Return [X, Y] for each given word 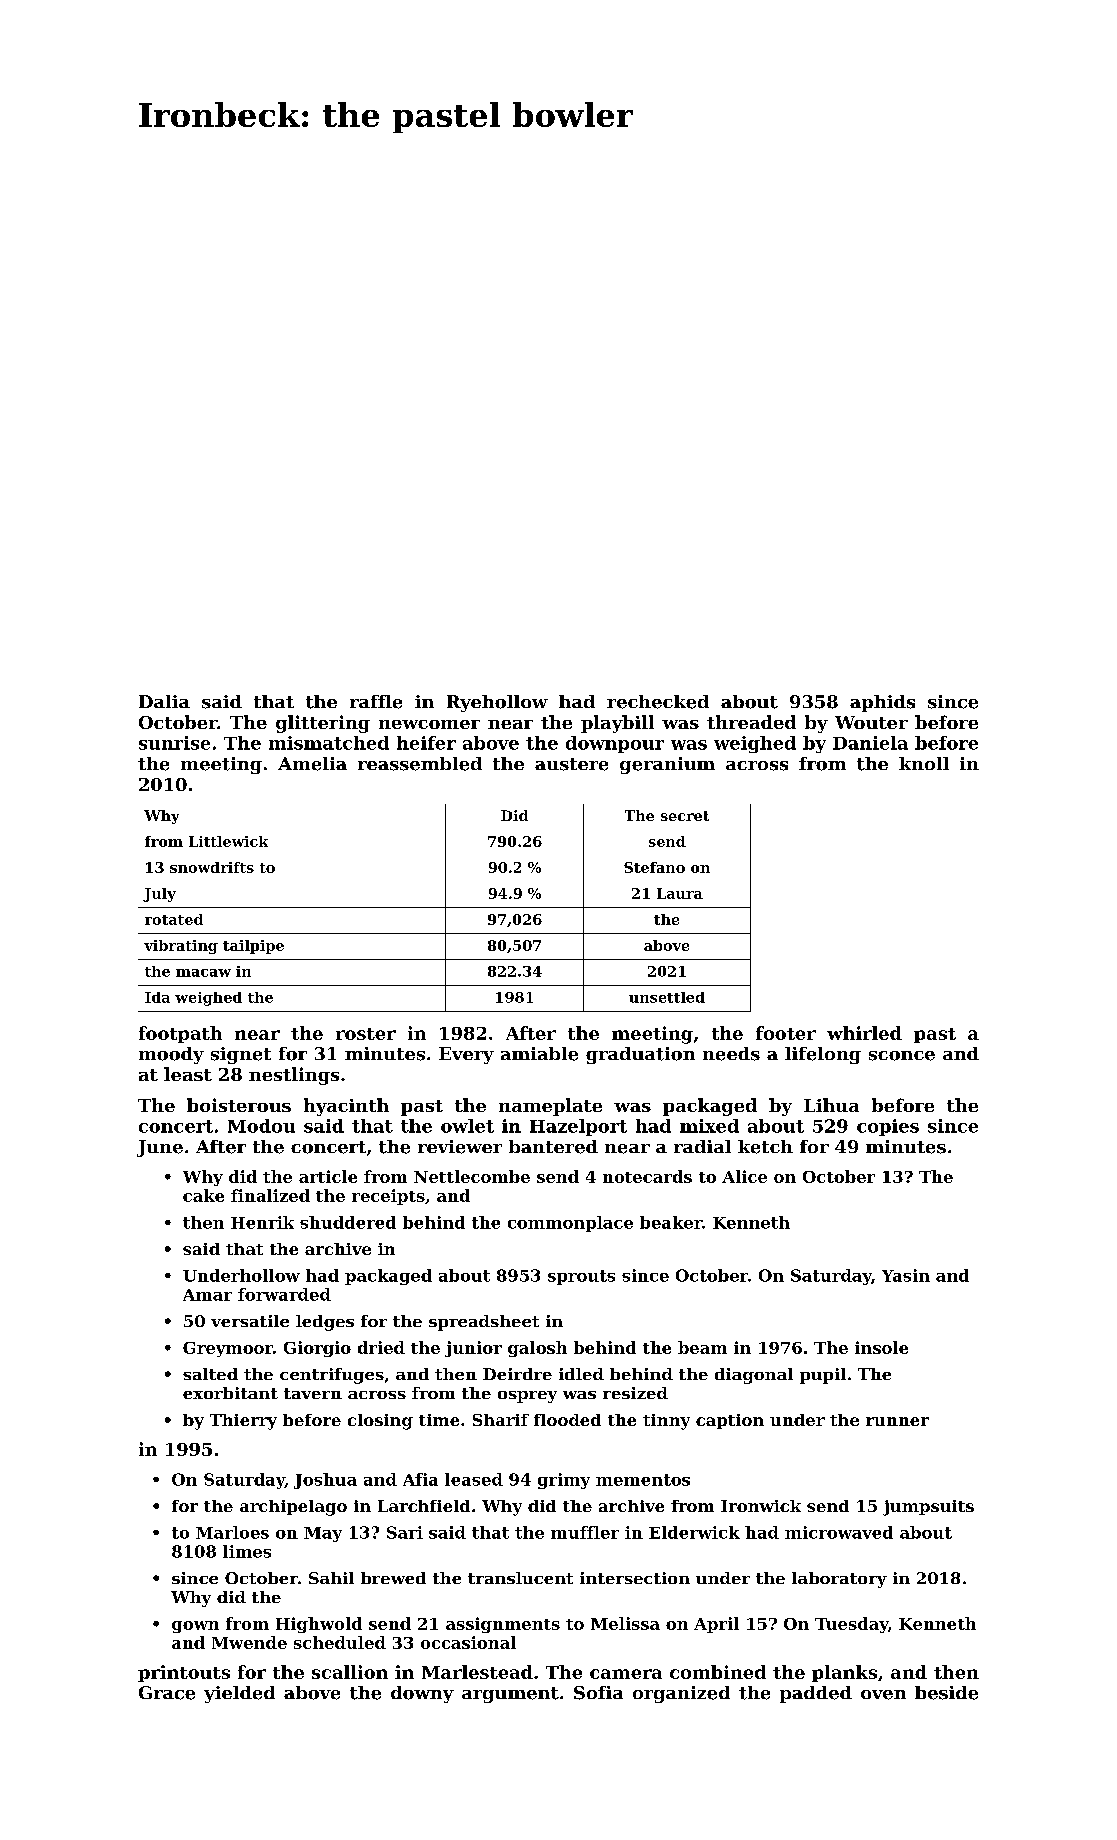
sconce [902, 1056]
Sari [405, 1532]
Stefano [654, 867]
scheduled [340, 1642]
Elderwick [694, 1532]
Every [466, 1055]
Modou [261, 1126]
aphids [882, 703]
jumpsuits [928, 1508]
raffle [376, 702]
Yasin [906, 1275]
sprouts [581, 1277]
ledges [325, 1323]
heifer [426, 743]
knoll [924, 763]
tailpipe [253, 947]
